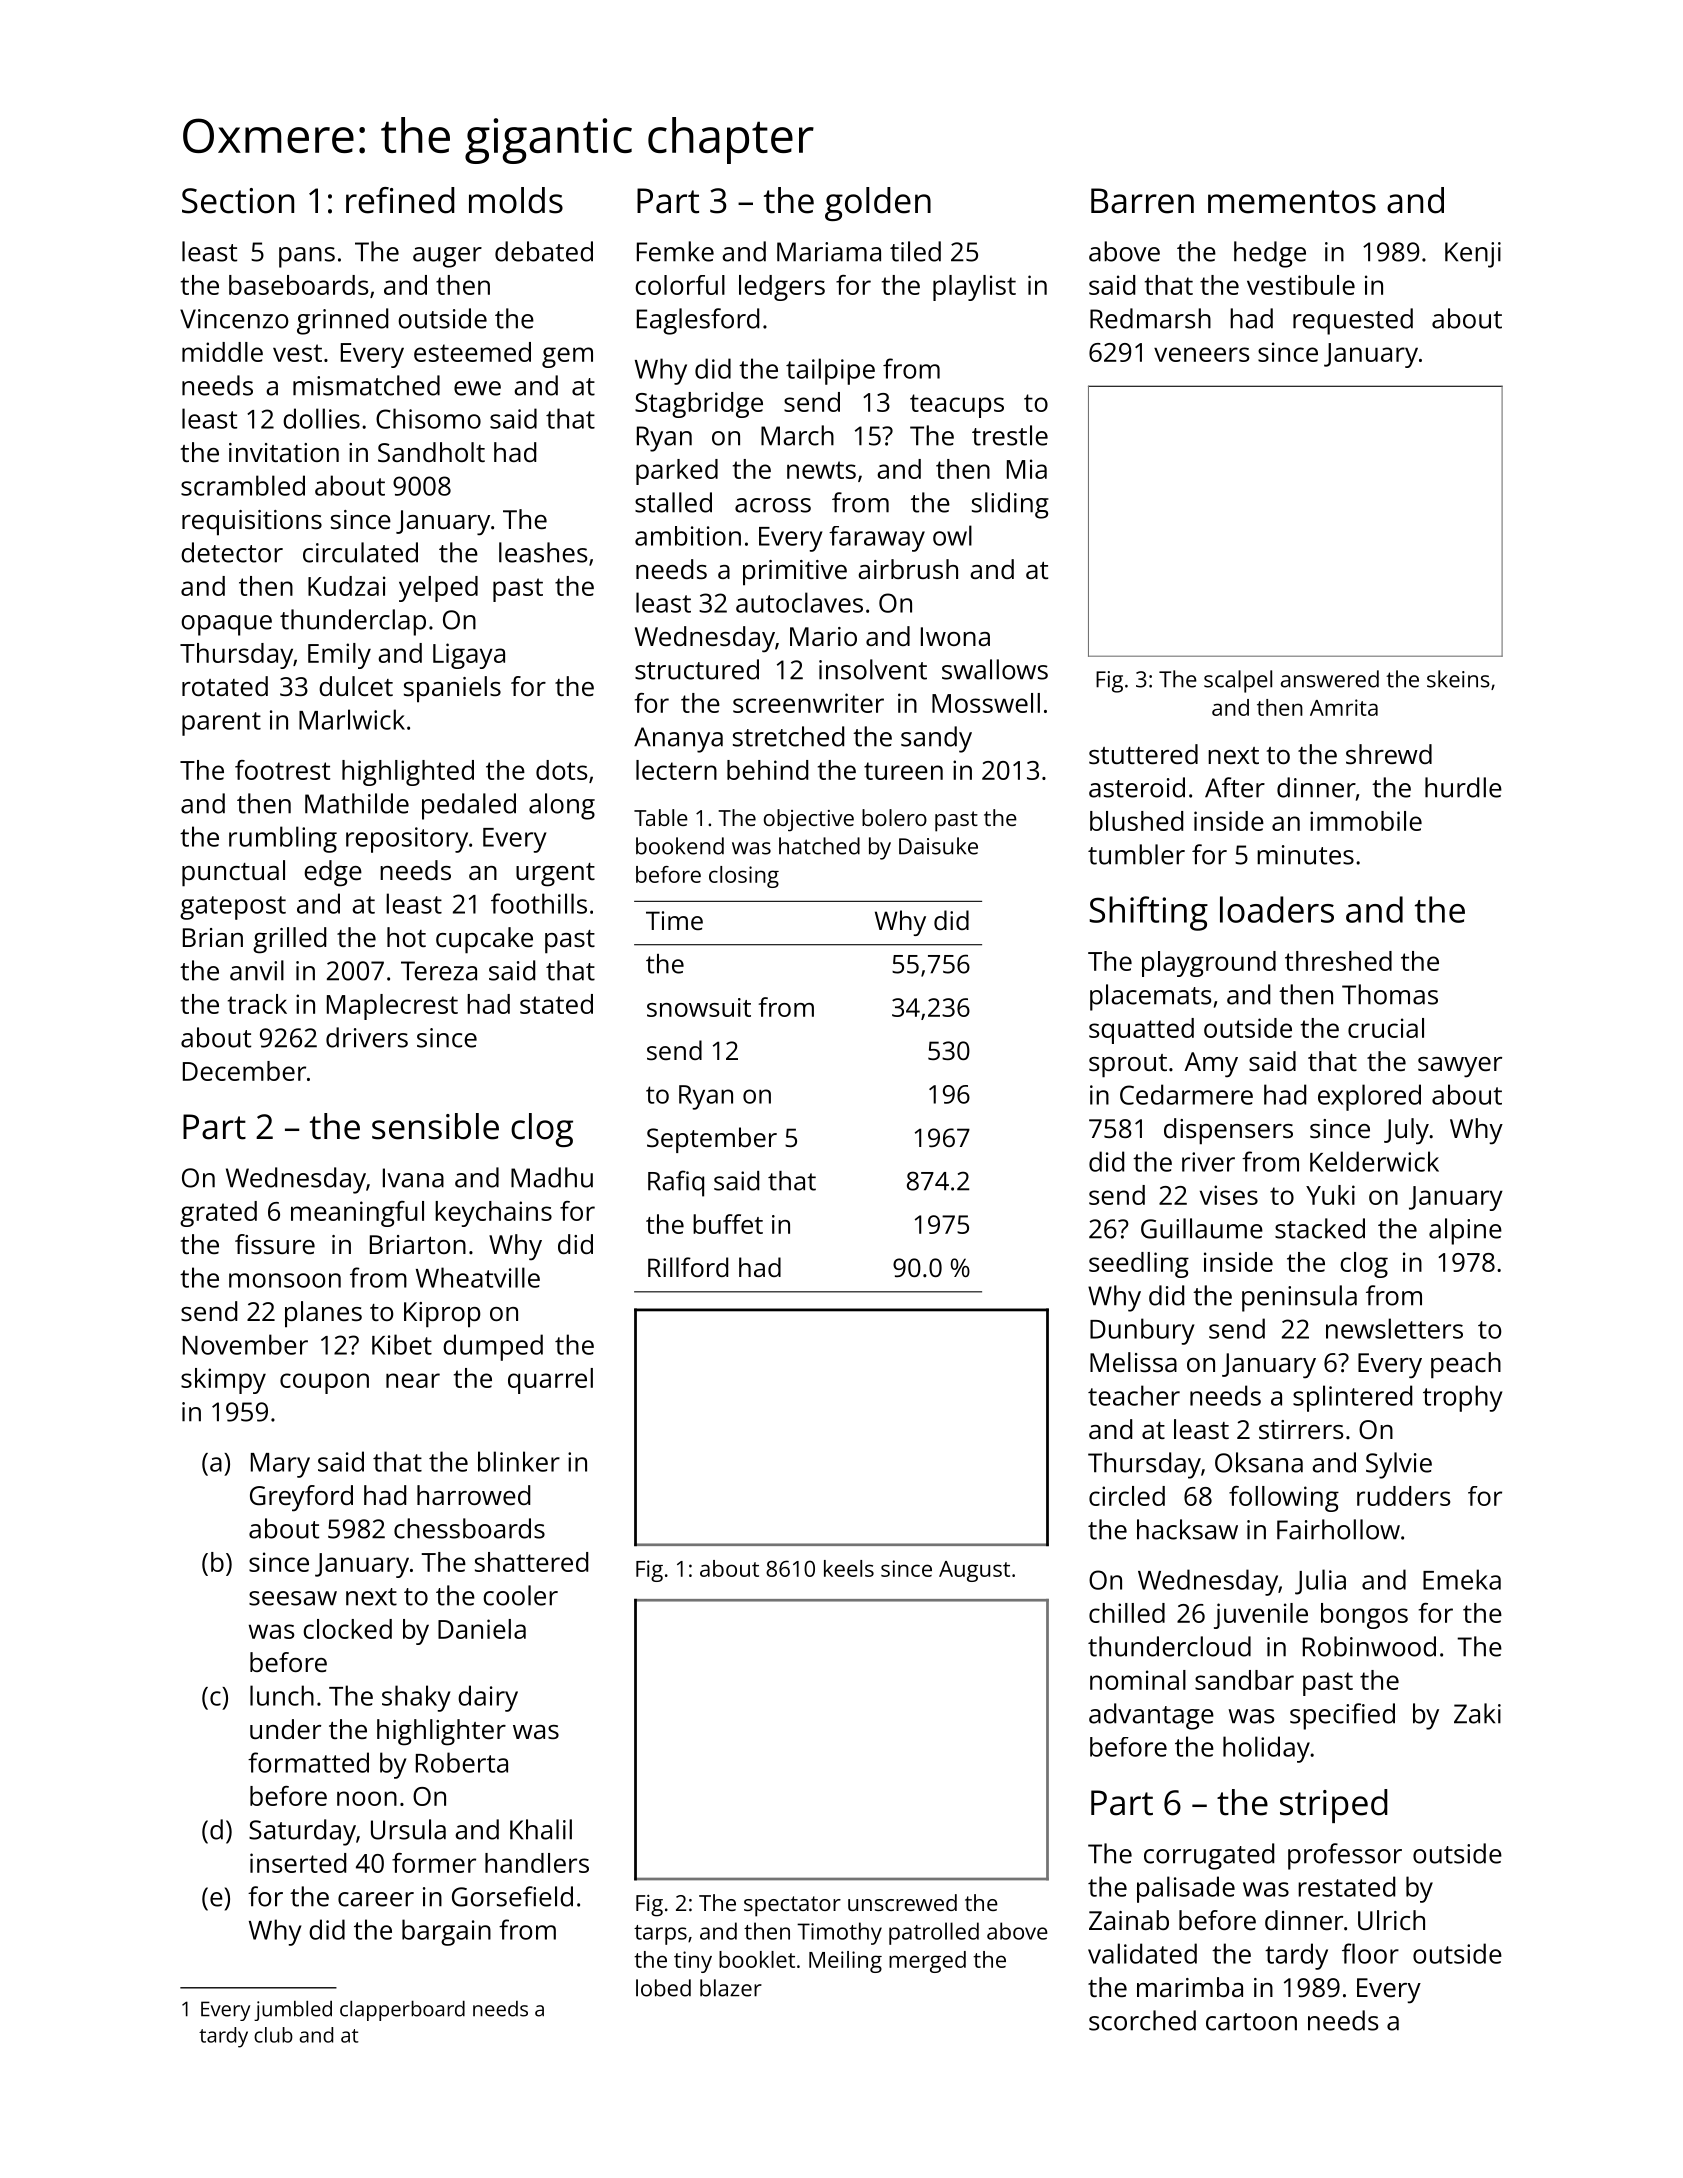  I want to click on hot, so click(406, 937).
